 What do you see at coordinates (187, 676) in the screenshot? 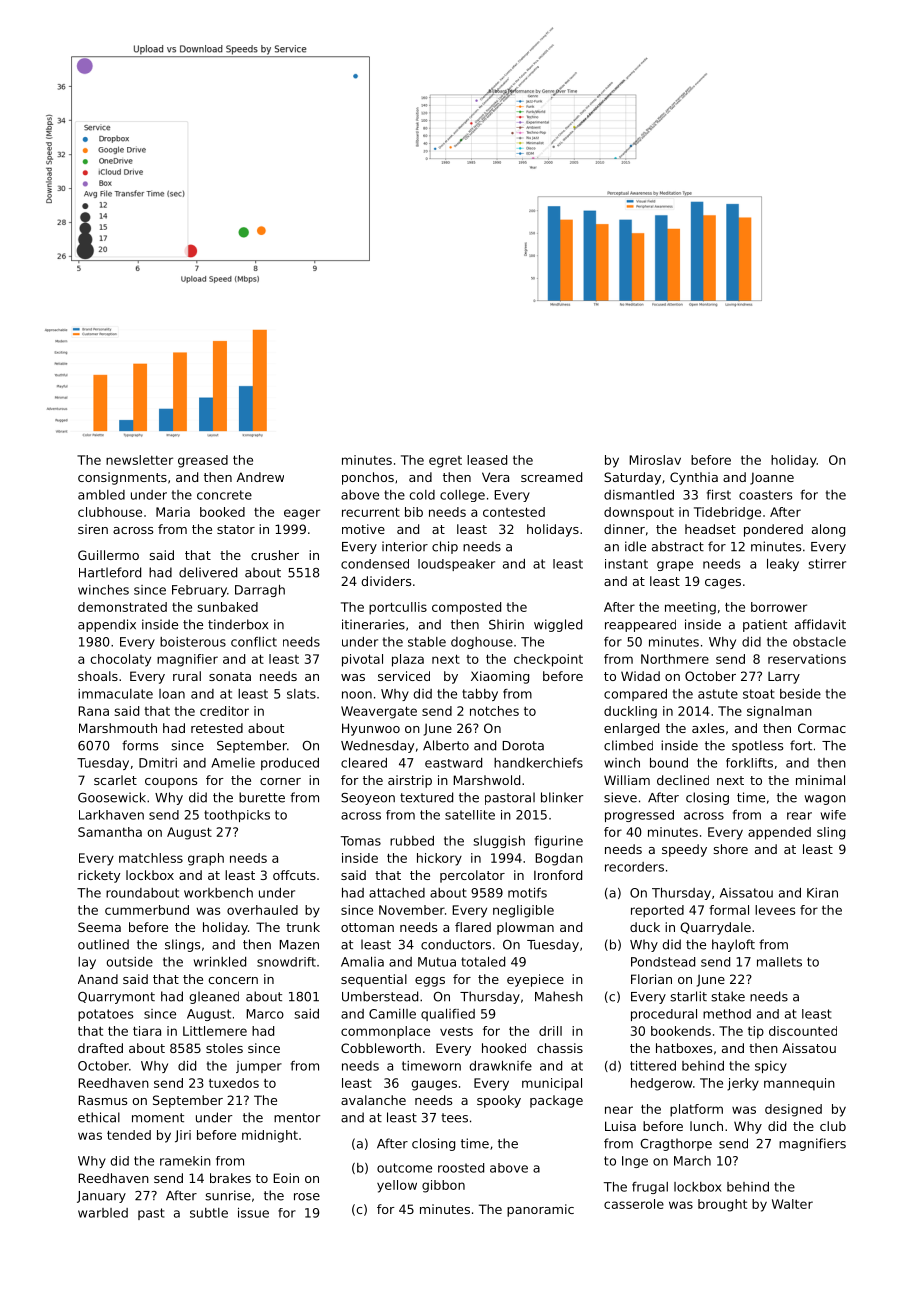
I see `rural` at bounding box center [187, 676].
